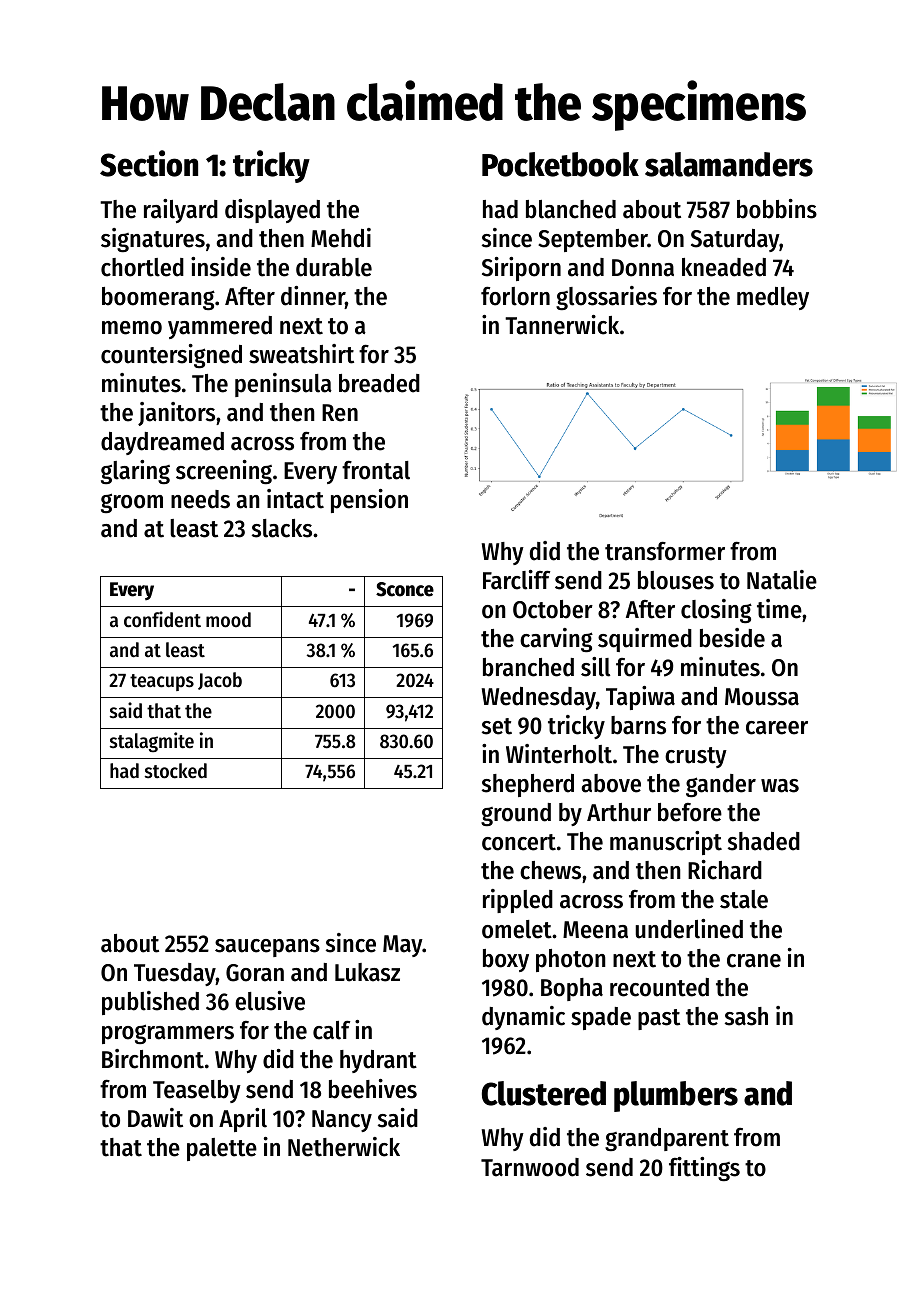  I want to click on pension, so click(369, 501).
